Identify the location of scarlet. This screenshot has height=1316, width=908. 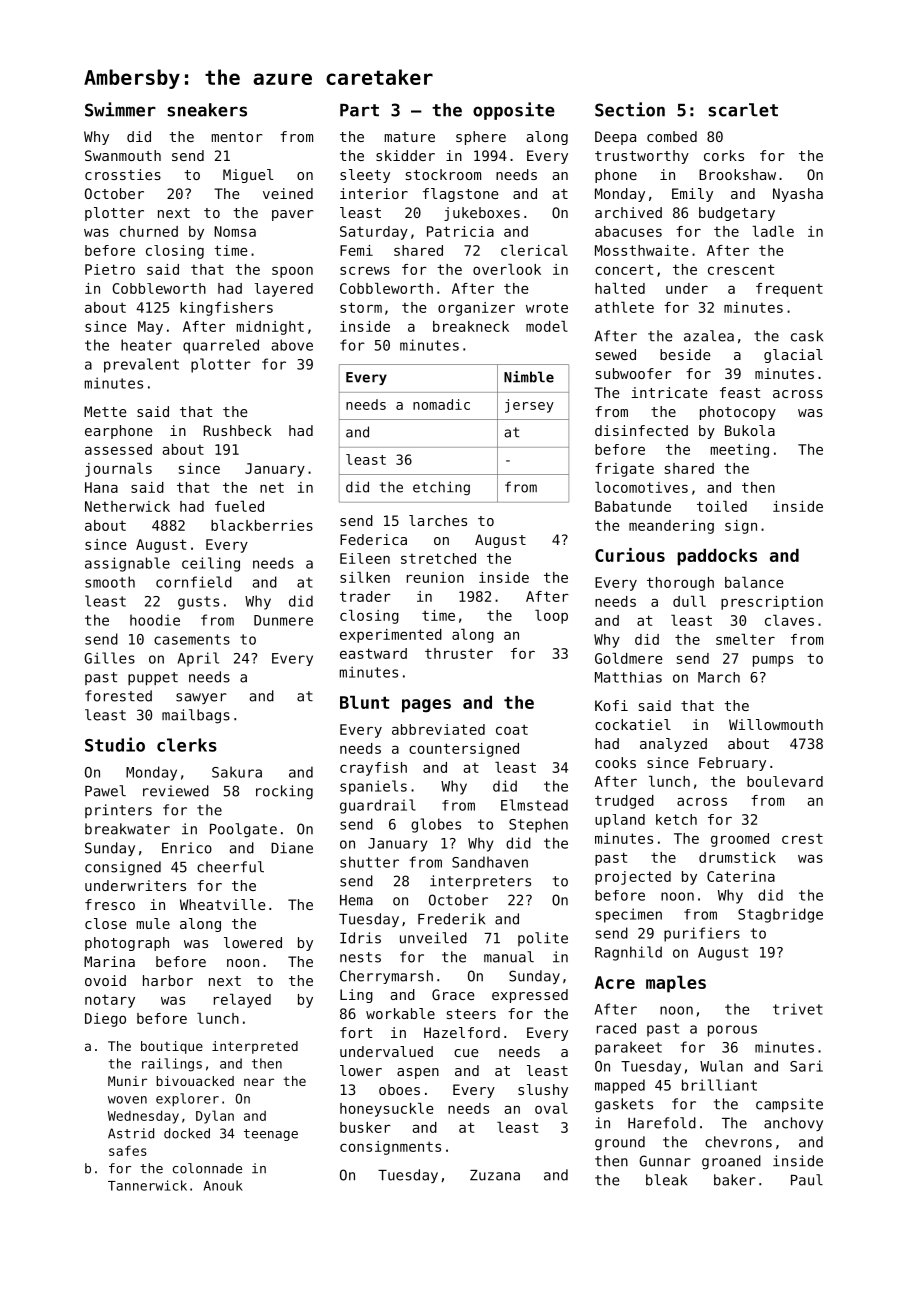
(743, 110).
